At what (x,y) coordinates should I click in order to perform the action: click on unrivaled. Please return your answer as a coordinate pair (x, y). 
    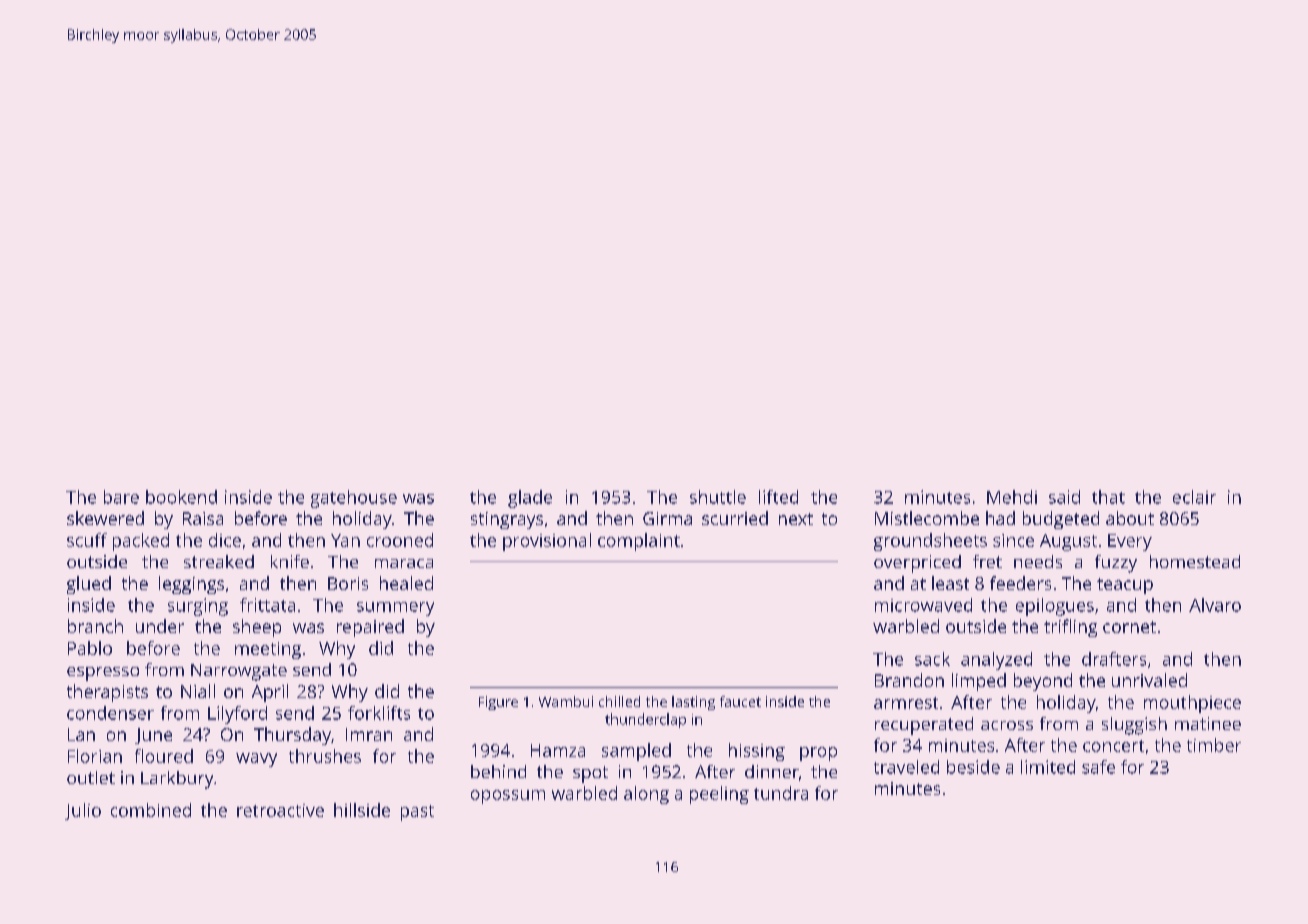
    Looking at the image, I should click on (1149, 680).
